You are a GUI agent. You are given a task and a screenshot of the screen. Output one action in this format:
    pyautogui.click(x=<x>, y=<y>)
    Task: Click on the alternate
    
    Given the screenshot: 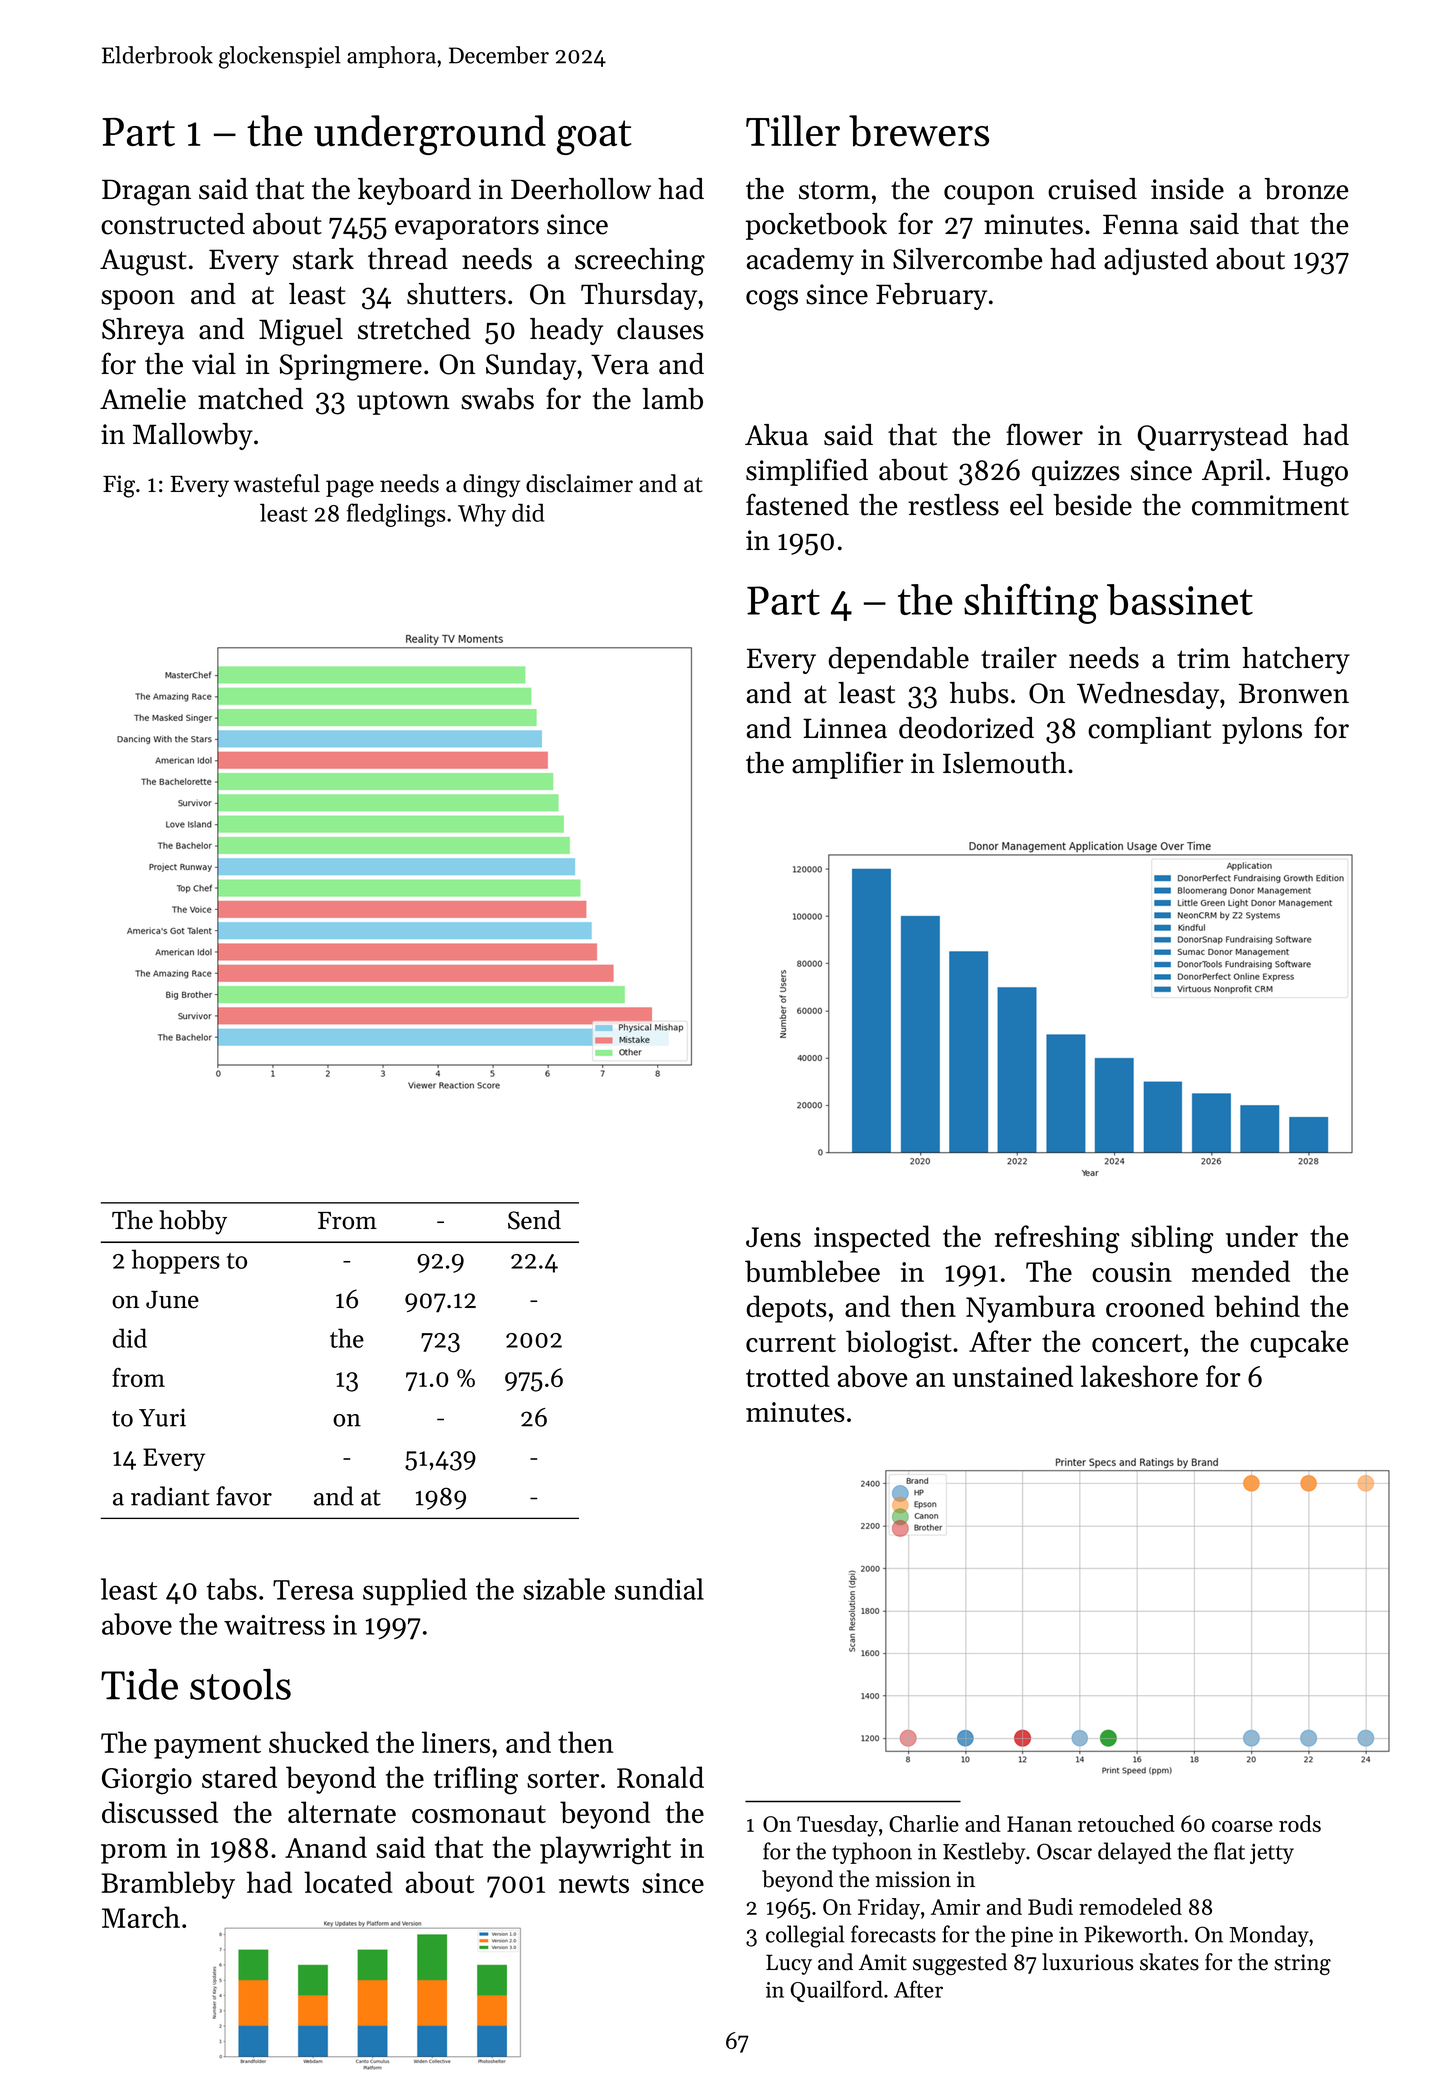 What is the action you would take?
    pyautogui.click(x=342, y=1812)
